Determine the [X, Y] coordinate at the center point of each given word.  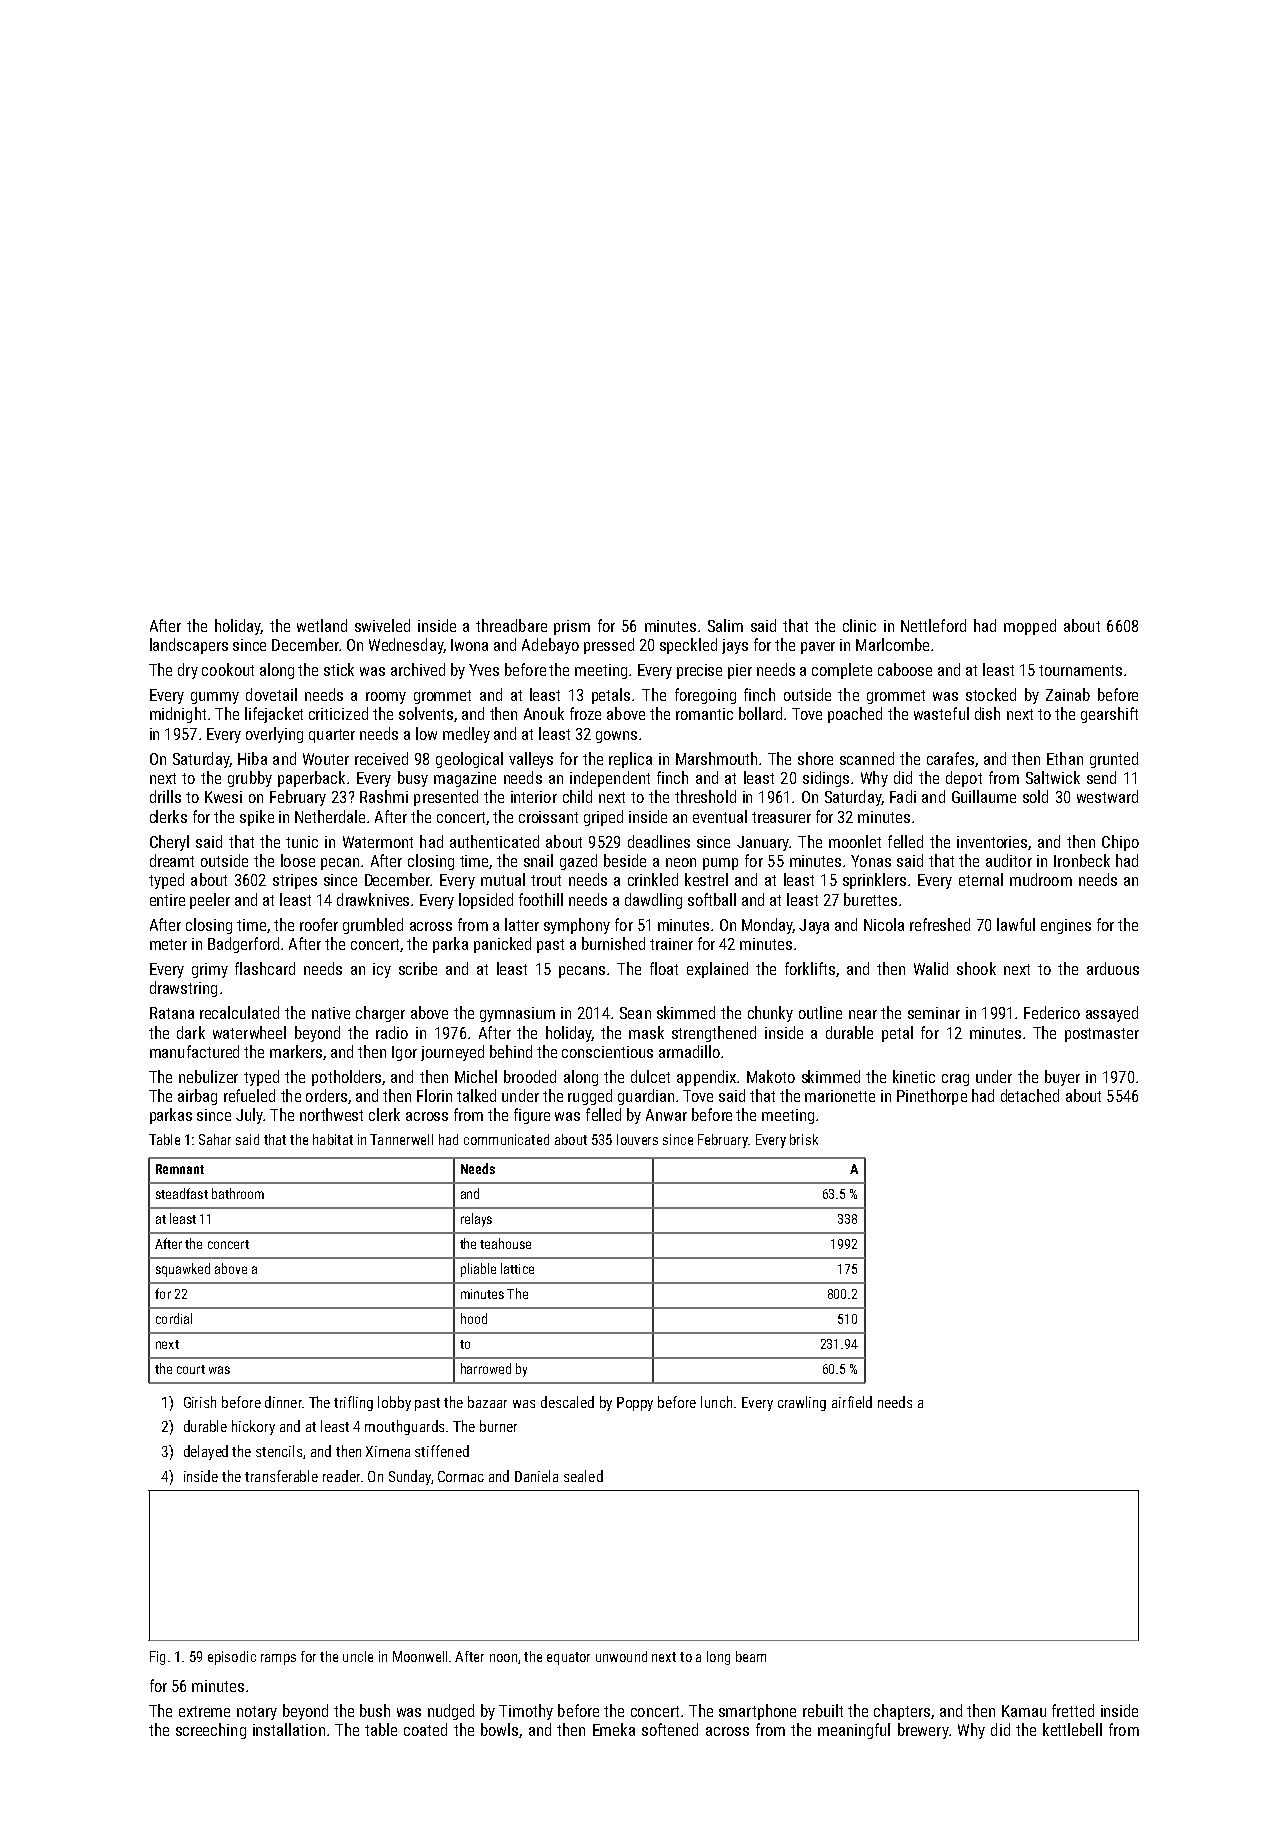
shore [815, 758]
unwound [621, 1656]
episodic [232, 1658]
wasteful [941, 713]
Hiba [252, 758]
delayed [206, 1452]
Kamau [1024, 1711]
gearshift [1109, 715]
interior [534, 797]
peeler [210, 901]
